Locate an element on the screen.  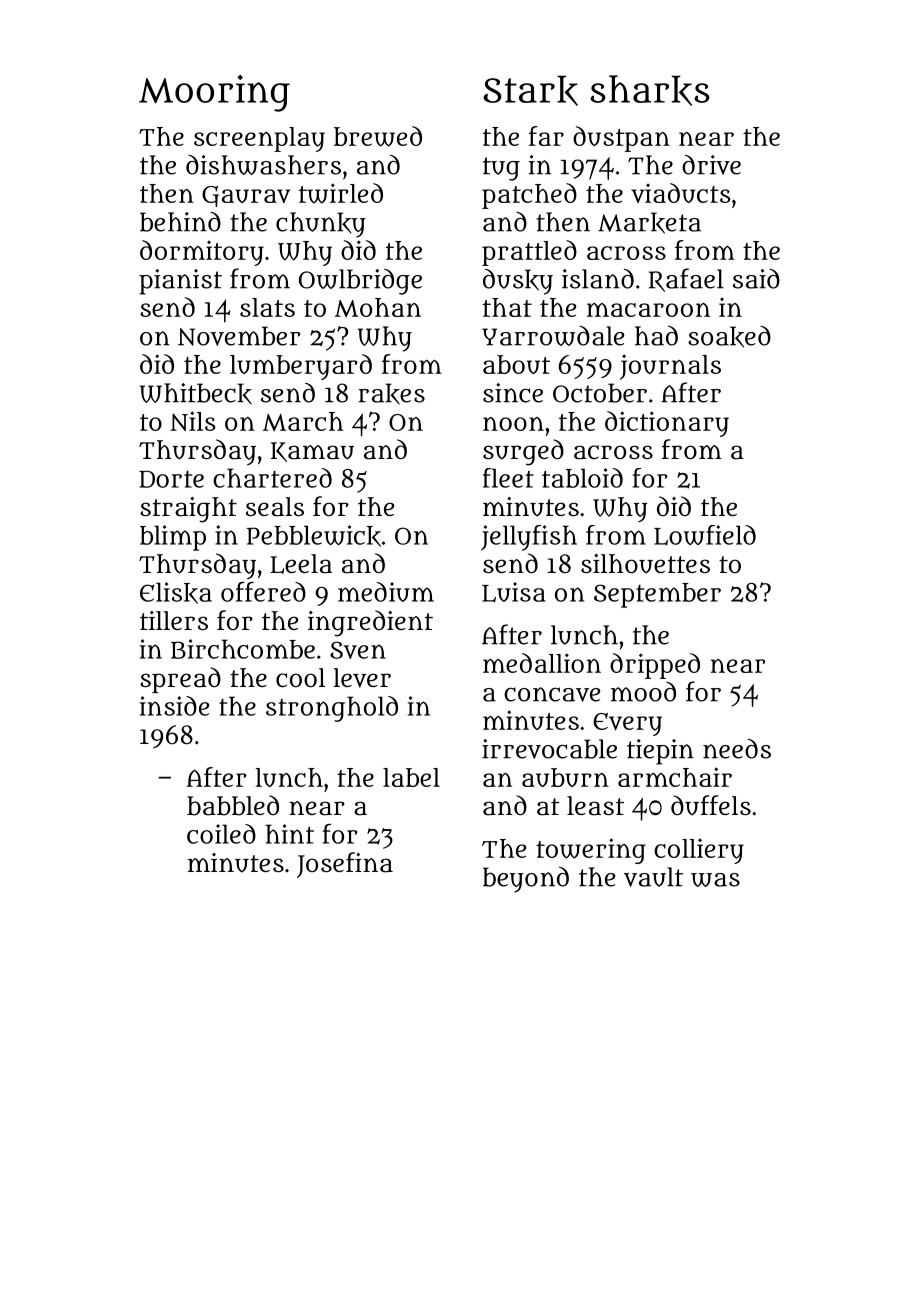
Birchcombe is located at coordinates (243, 649).
